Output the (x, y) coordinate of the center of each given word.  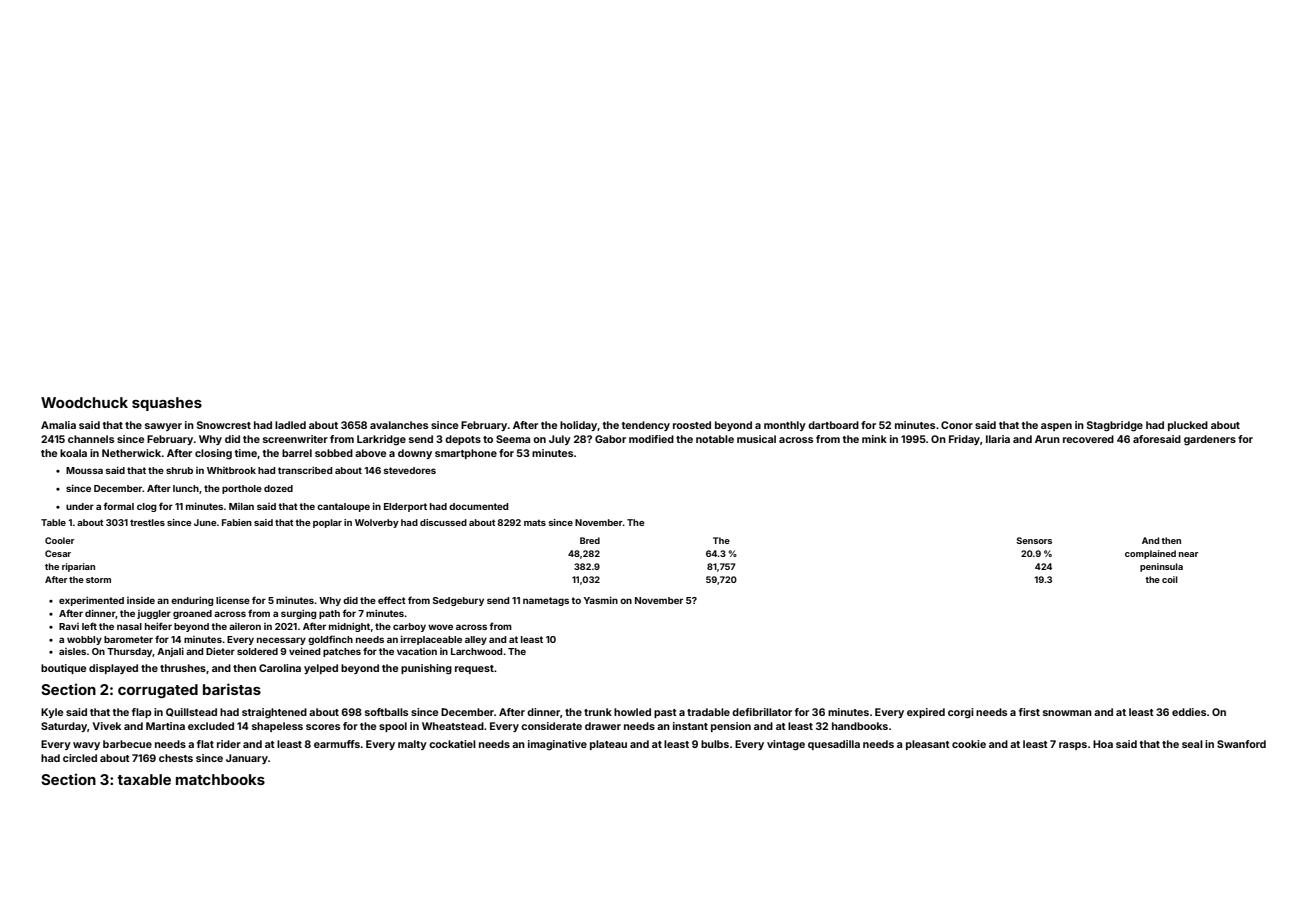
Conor (957, 425)
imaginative (557, 745)
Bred (590, 540)
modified (651, 439)
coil (1170, 579)
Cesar (58, 553)
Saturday (64, 727)
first (1029, 712)
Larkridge (381, 440)
